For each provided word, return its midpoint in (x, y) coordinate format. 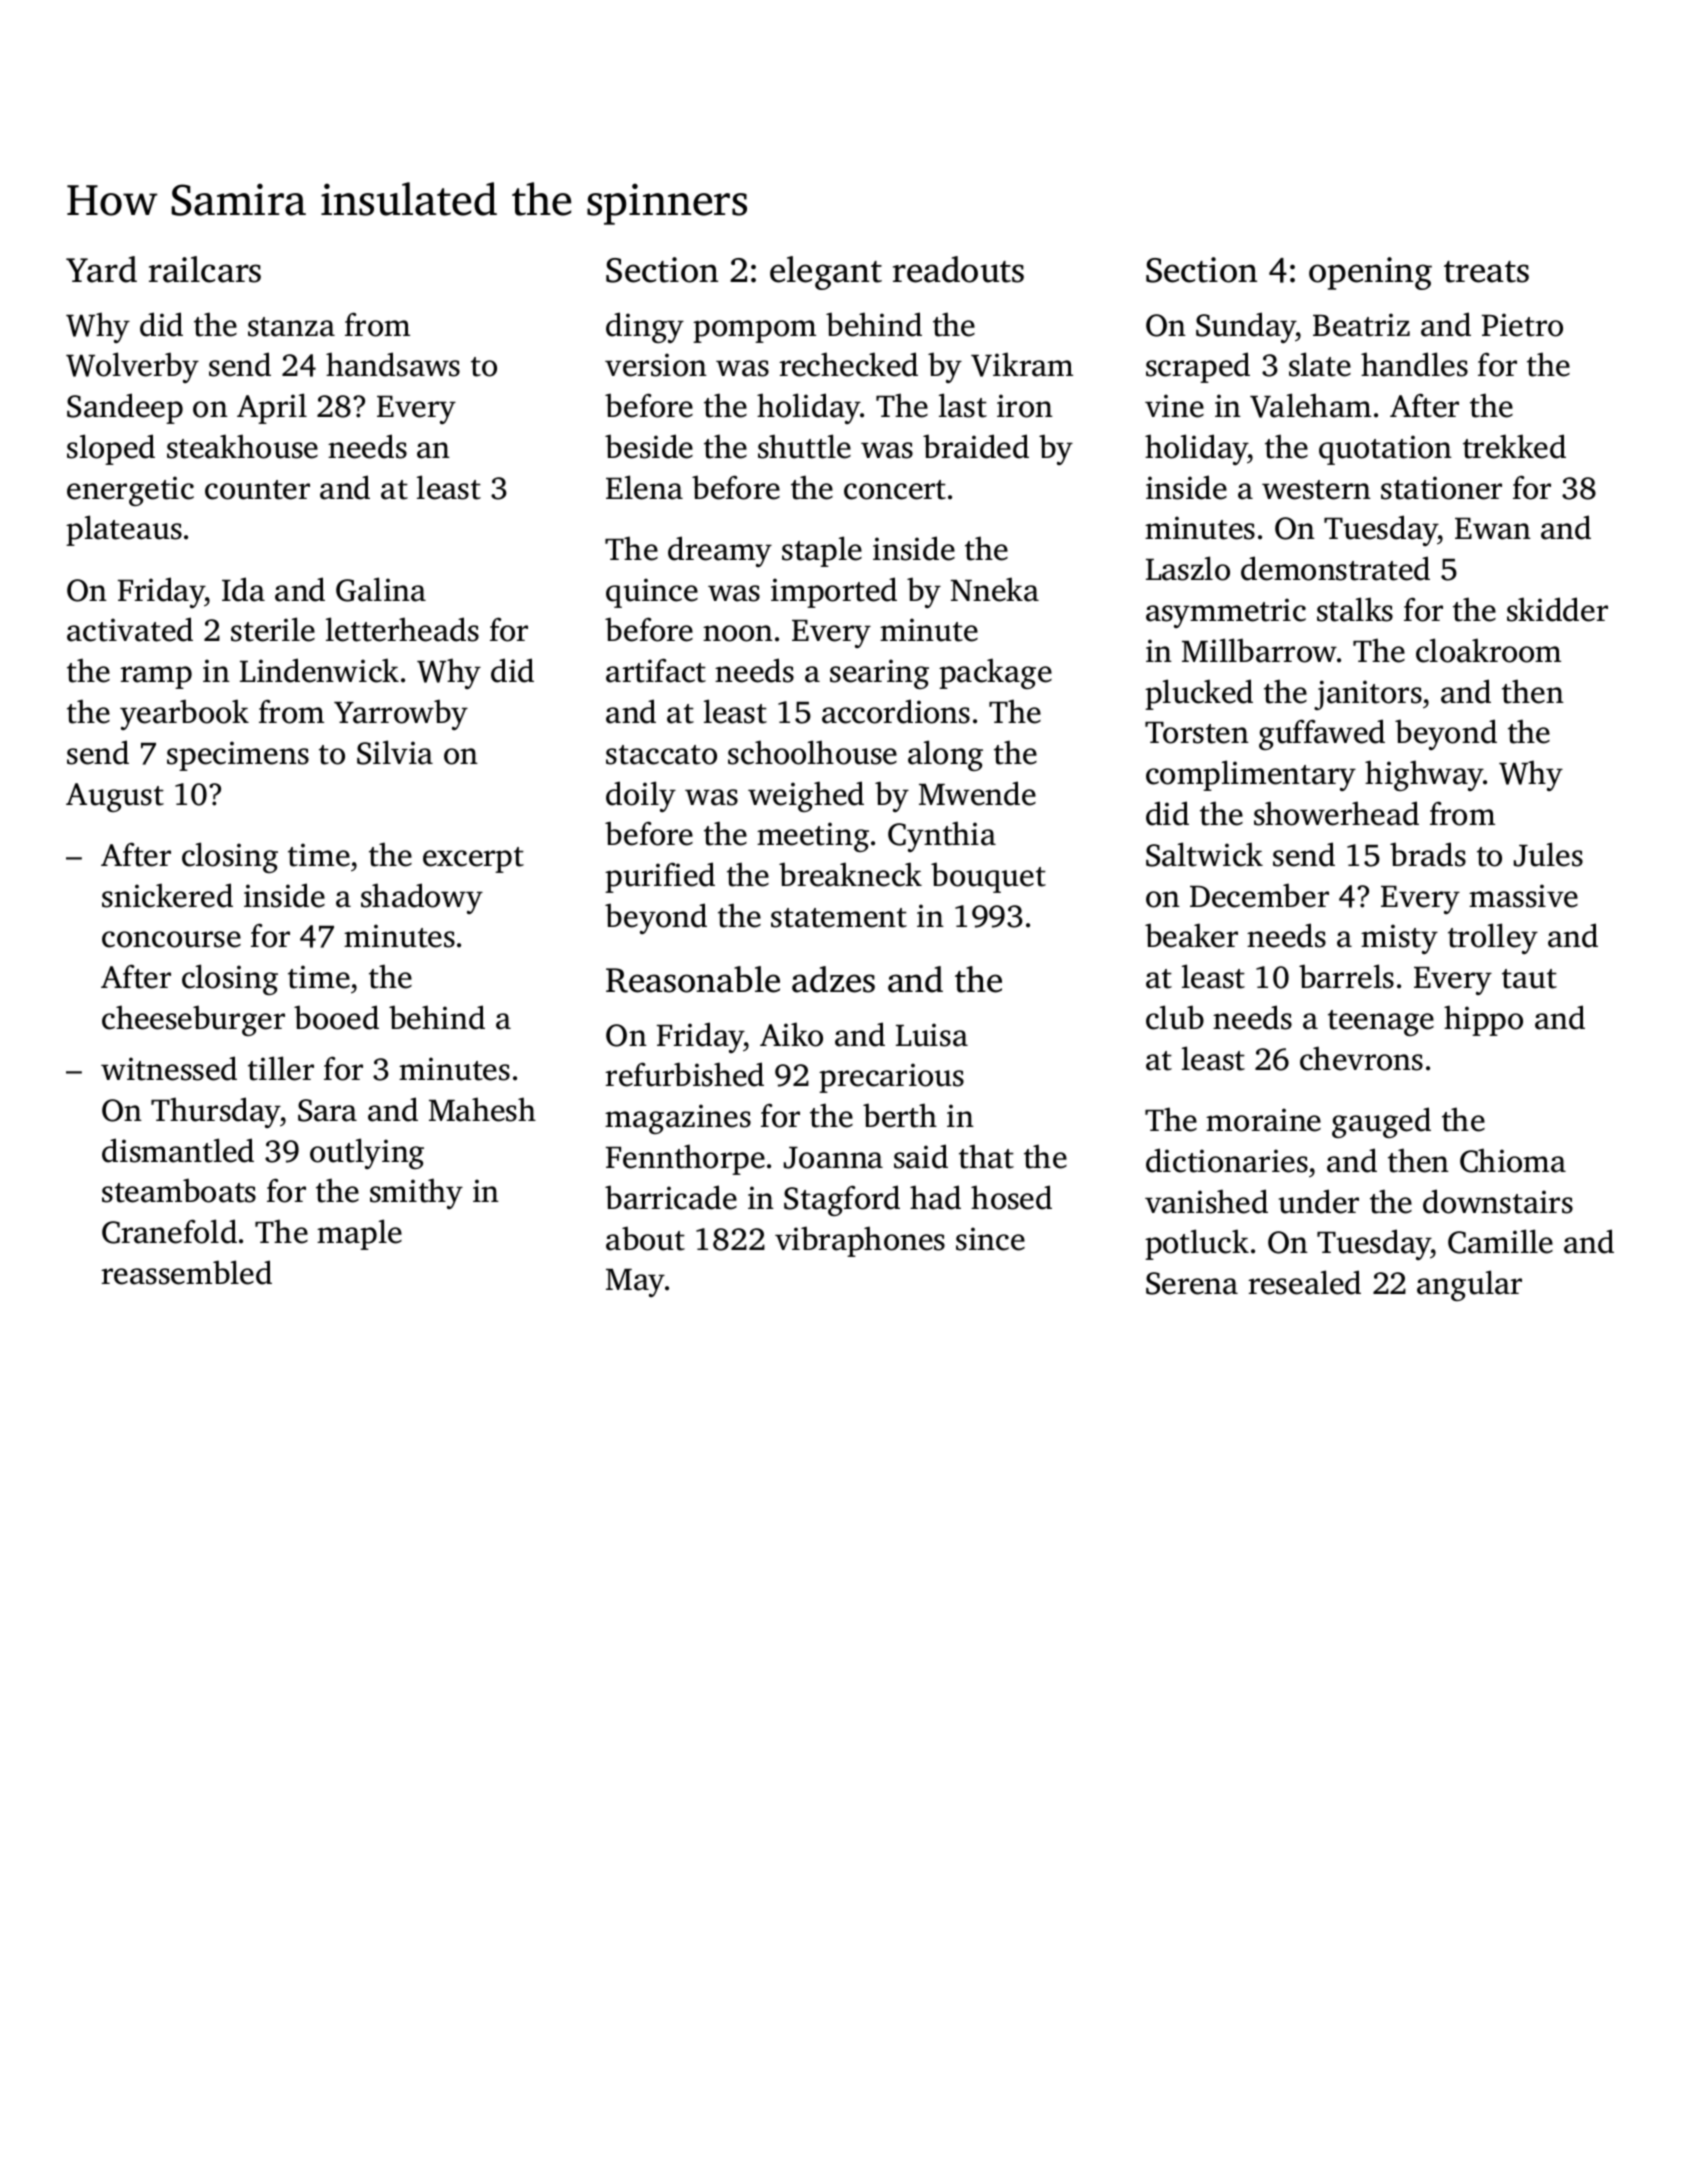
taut (1529, 979)
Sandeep (125, 408)
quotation (1385, 450)
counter (257, 490)
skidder (1557, 609)
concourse (171, 939)
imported (834, 592)
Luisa (932, 1035)
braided (976, 446)
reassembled (186, 1272)
